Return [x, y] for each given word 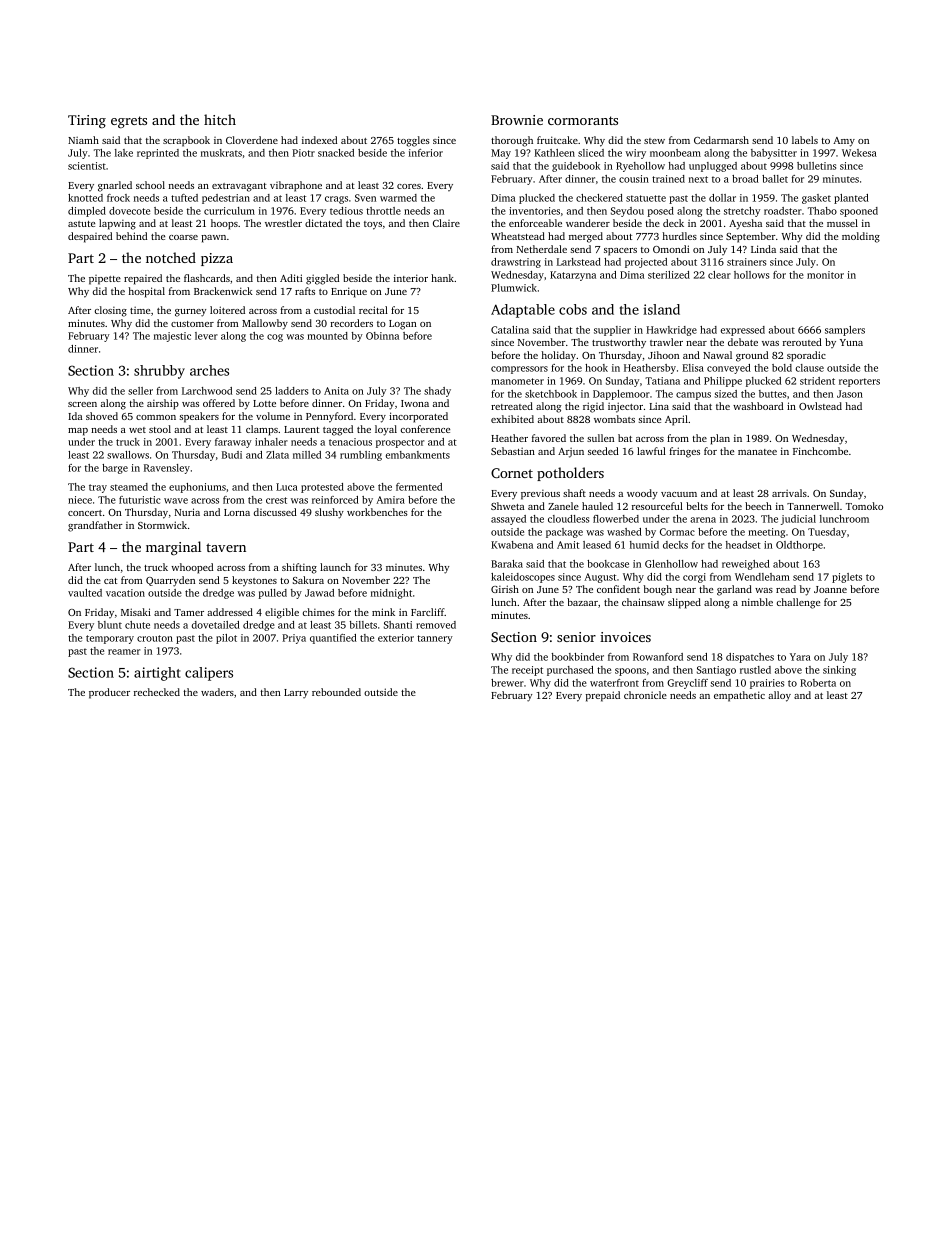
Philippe [723, 382]
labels [805, 140]
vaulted [85, 593]
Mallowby [265, 324]
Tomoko [864, 506]
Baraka [507, 564]
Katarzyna [573, 276]
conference [425, 429]
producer [109, 693]
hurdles [679, 236]
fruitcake [557, 140]
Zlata [277, 455]
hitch [220, 119]
